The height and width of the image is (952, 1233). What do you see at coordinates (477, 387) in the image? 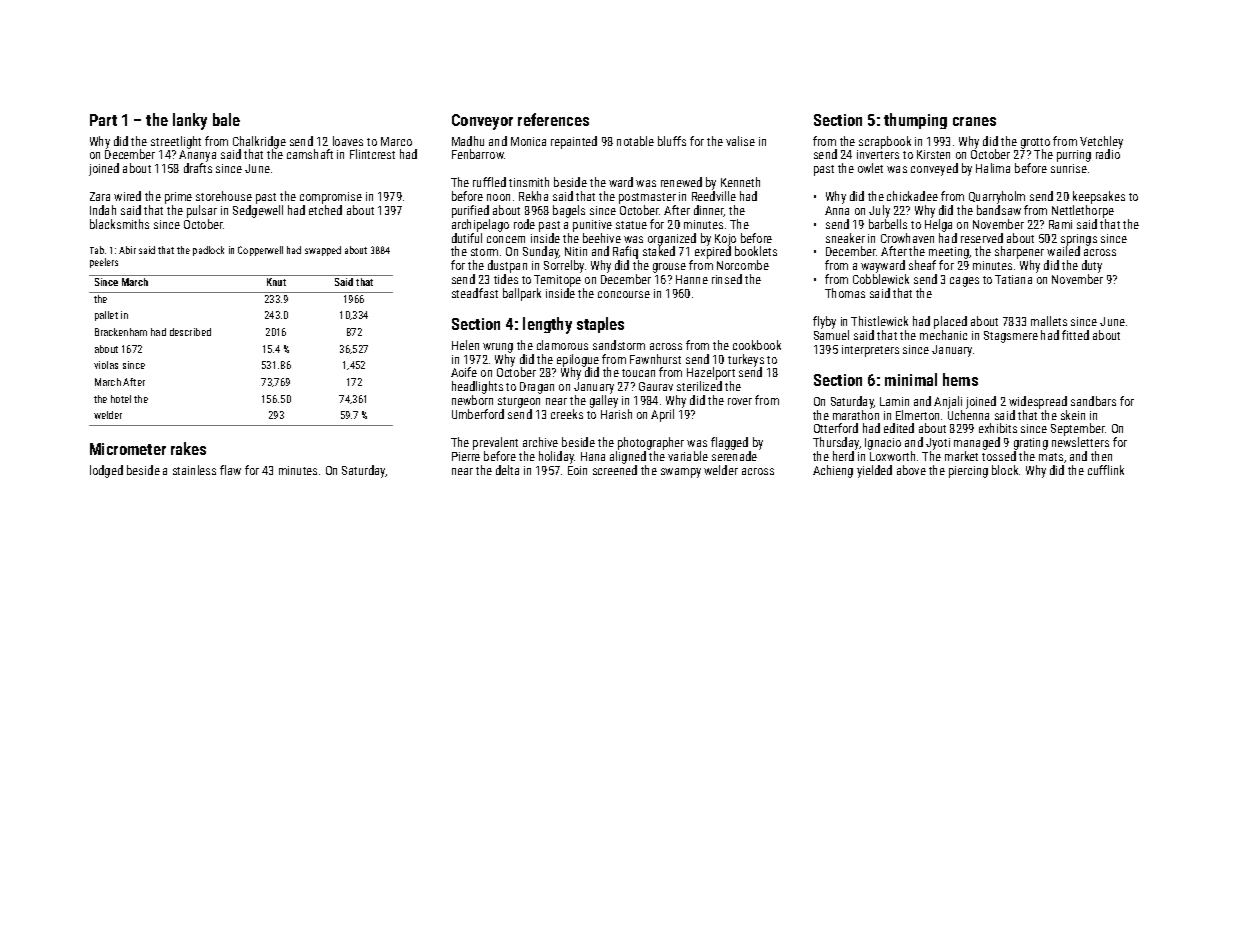
I see `headlights` at bounding box center [477, 387].
